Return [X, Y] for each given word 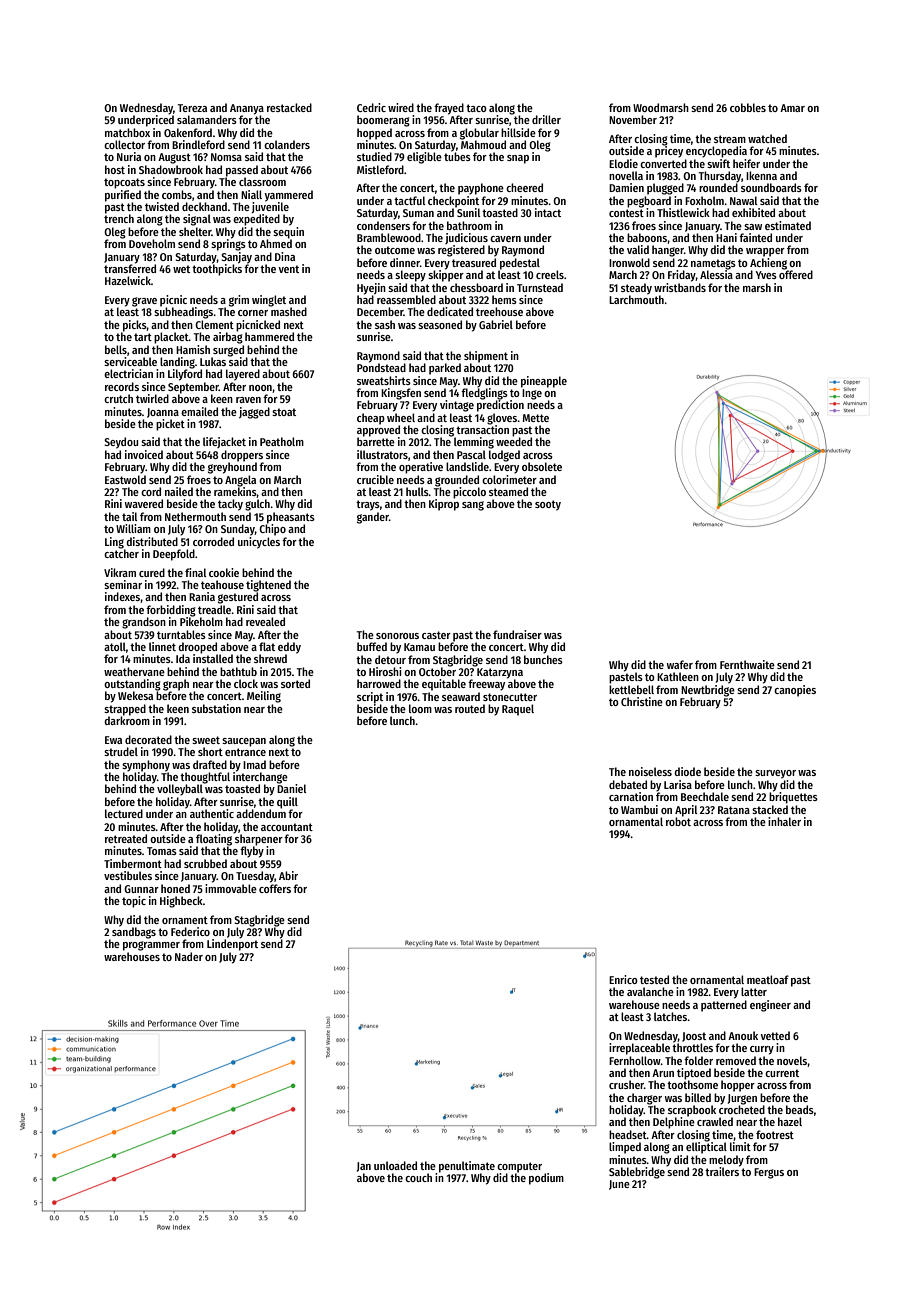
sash [385, 324]
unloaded [395, 1165]
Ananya [247, 109]
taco [476, 108]
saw [753, 227]
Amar [792, 108]
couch [418, 1177]
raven [248, 400]
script [370, 698]
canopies [795, 691]
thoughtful [205, 778]
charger [644, 1099]
